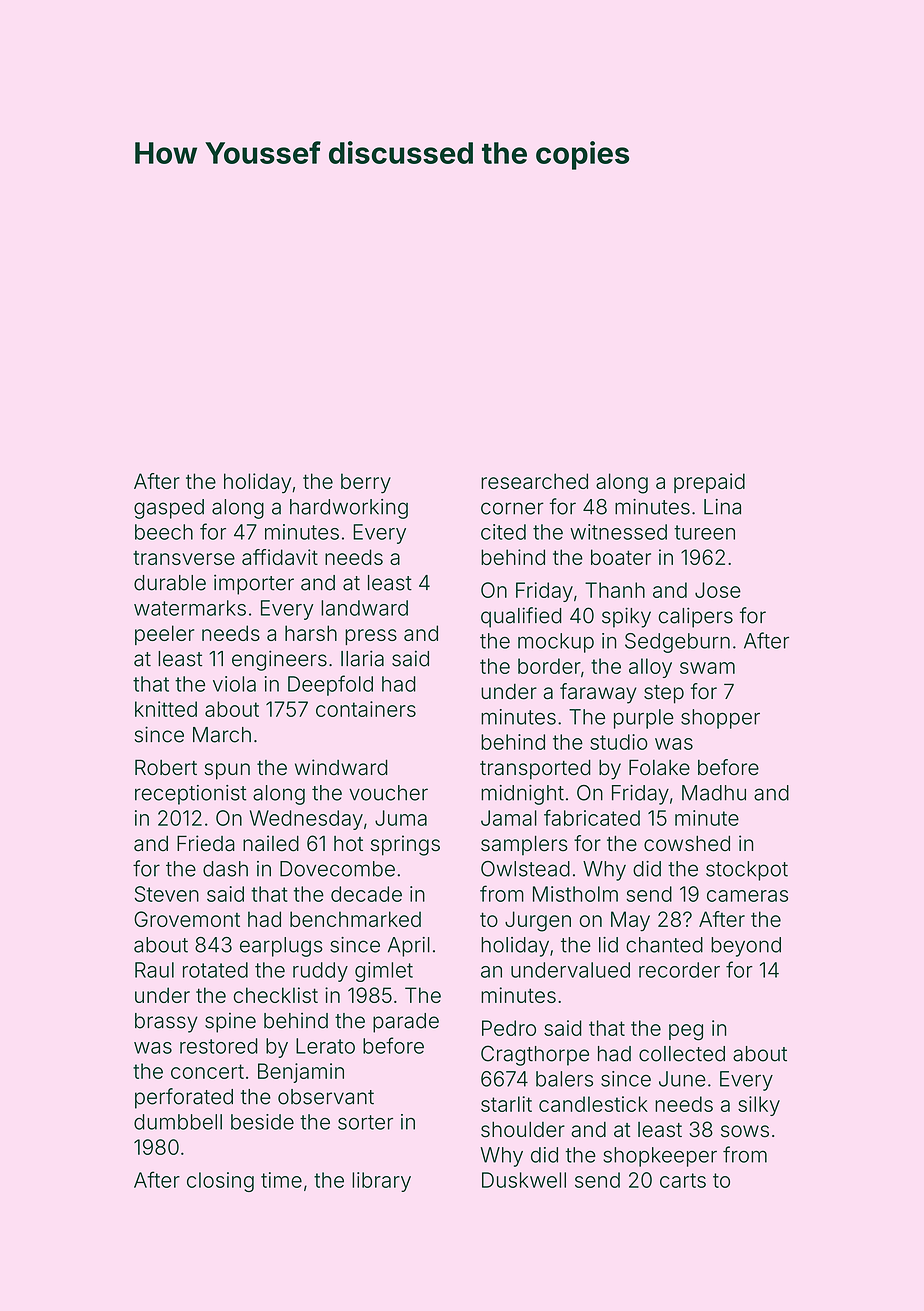 The height and width of the image is (1311, 924). Describe the element at coordinates (281, 1180) in the image. I see `time` at that location.
